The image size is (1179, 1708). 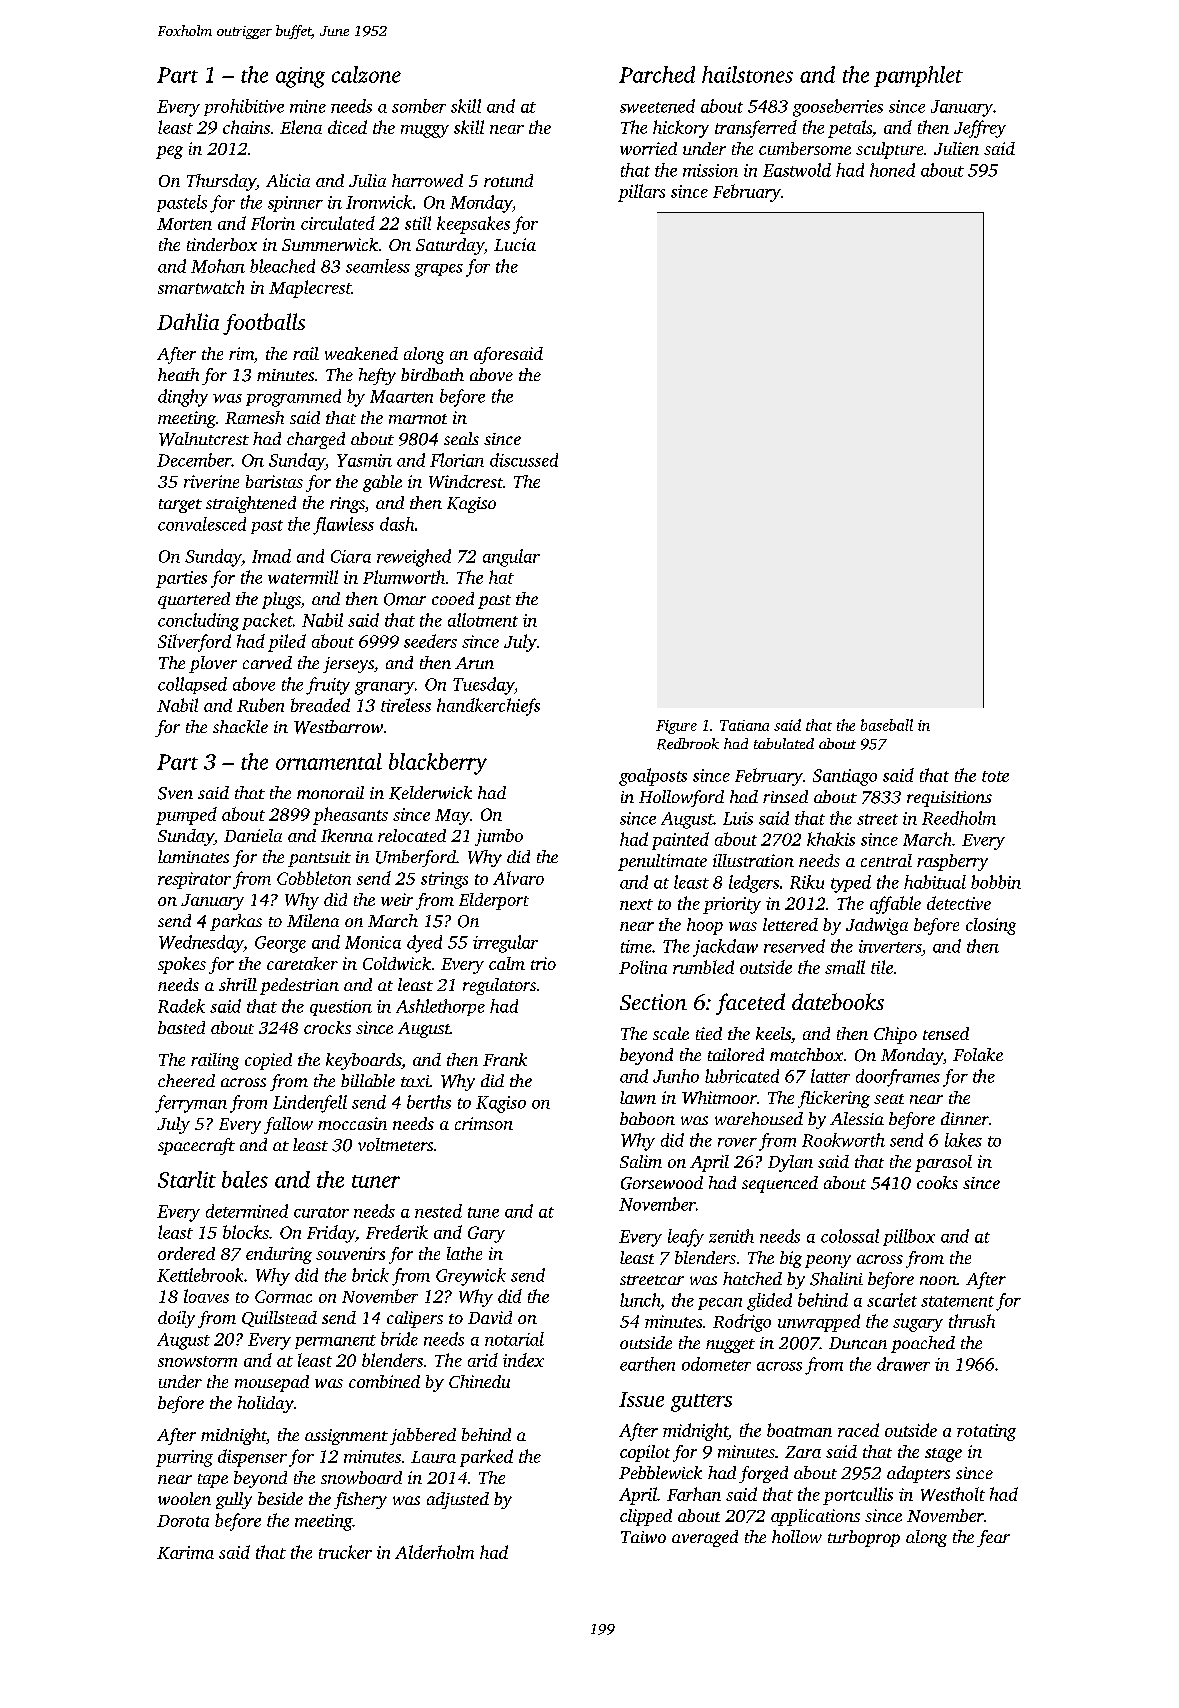 I want to click on Parched, so click(x=657, y=74).
